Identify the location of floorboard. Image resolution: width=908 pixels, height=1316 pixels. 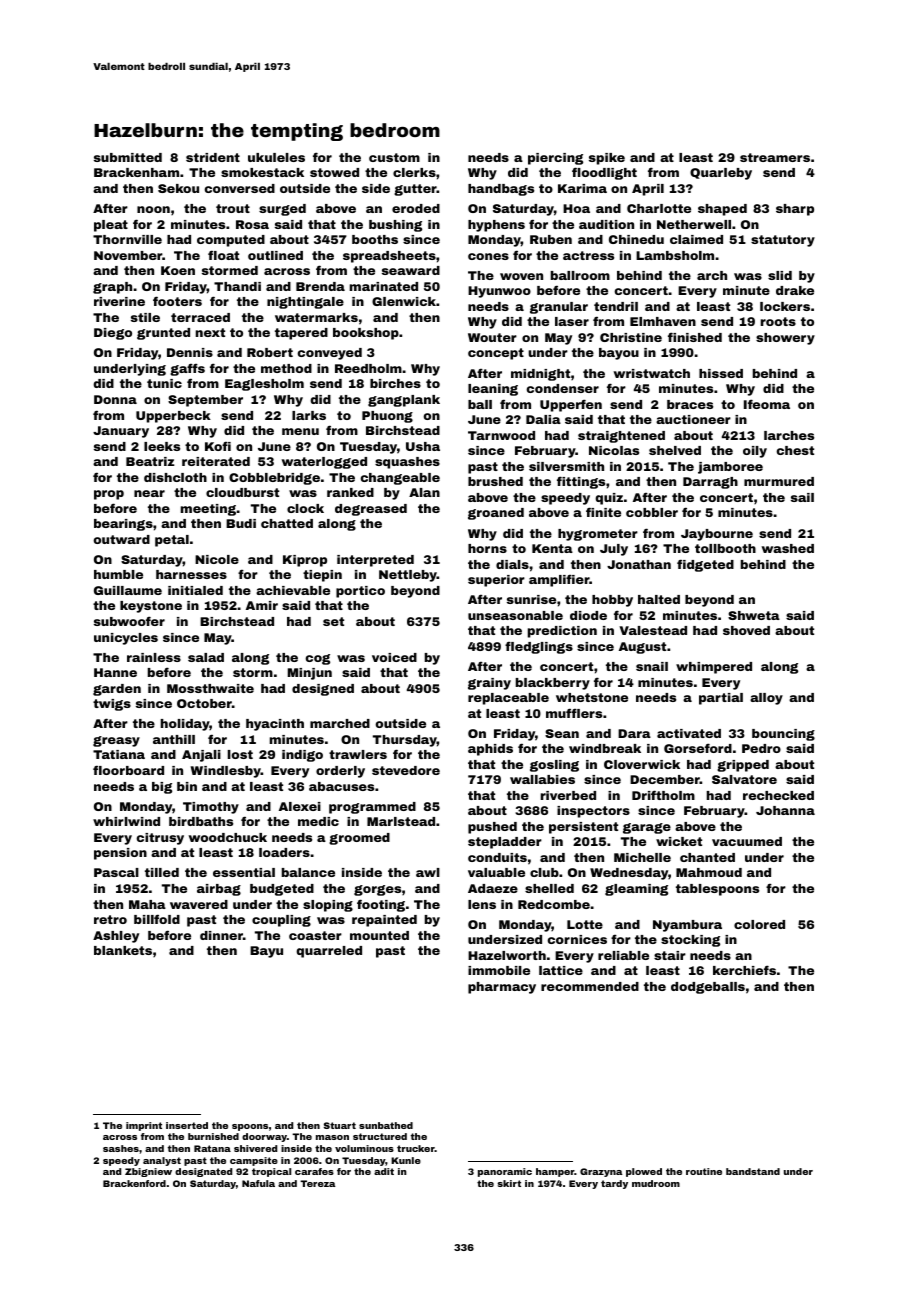
(128, 770).
